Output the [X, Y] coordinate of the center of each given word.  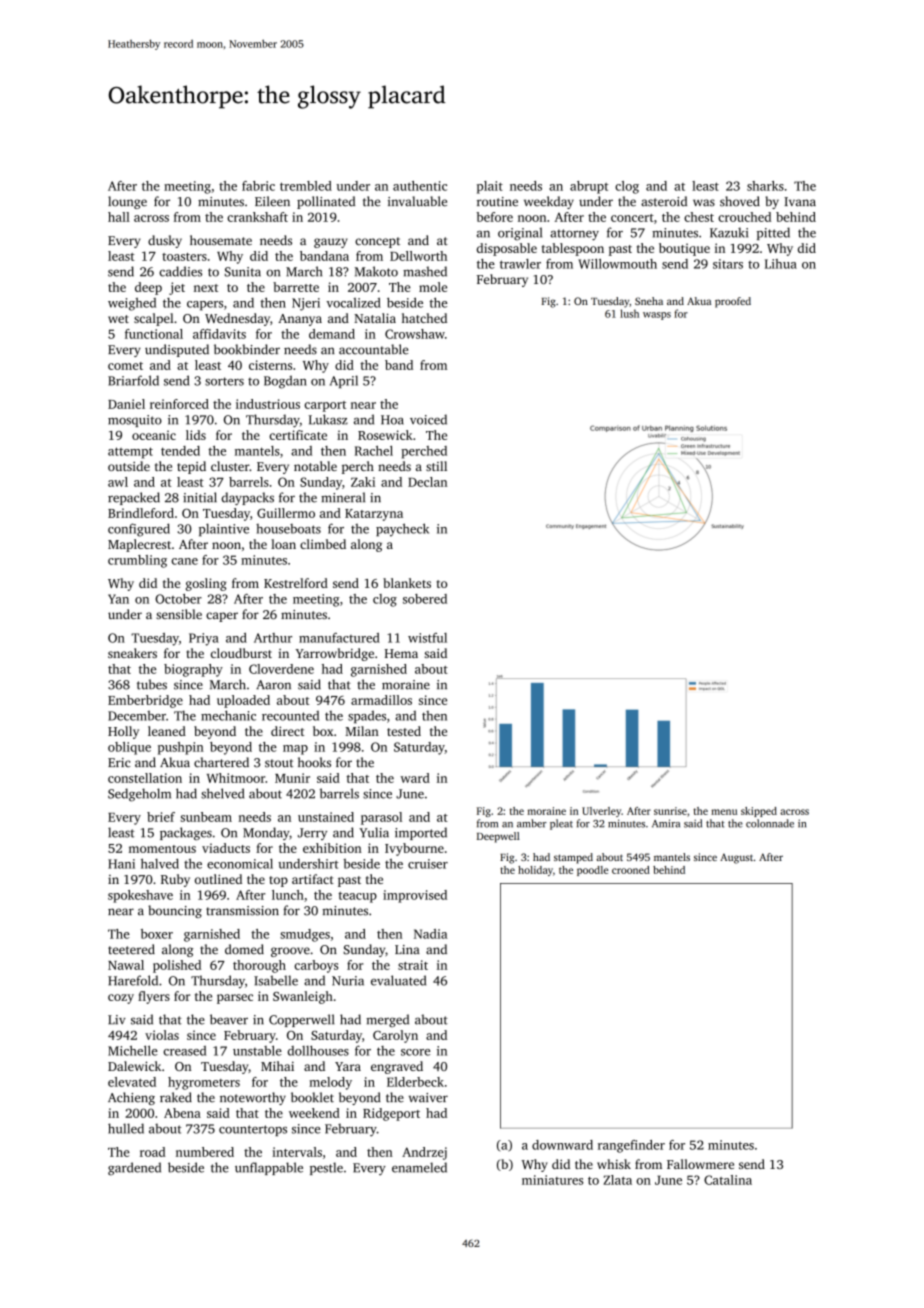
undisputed [177, 350]
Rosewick [385, 435]
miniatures [552, 1180]
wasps [657, 316]
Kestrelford [296, 583]
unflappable [269, 1168]
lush [629, 313]
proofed [733, 302]
